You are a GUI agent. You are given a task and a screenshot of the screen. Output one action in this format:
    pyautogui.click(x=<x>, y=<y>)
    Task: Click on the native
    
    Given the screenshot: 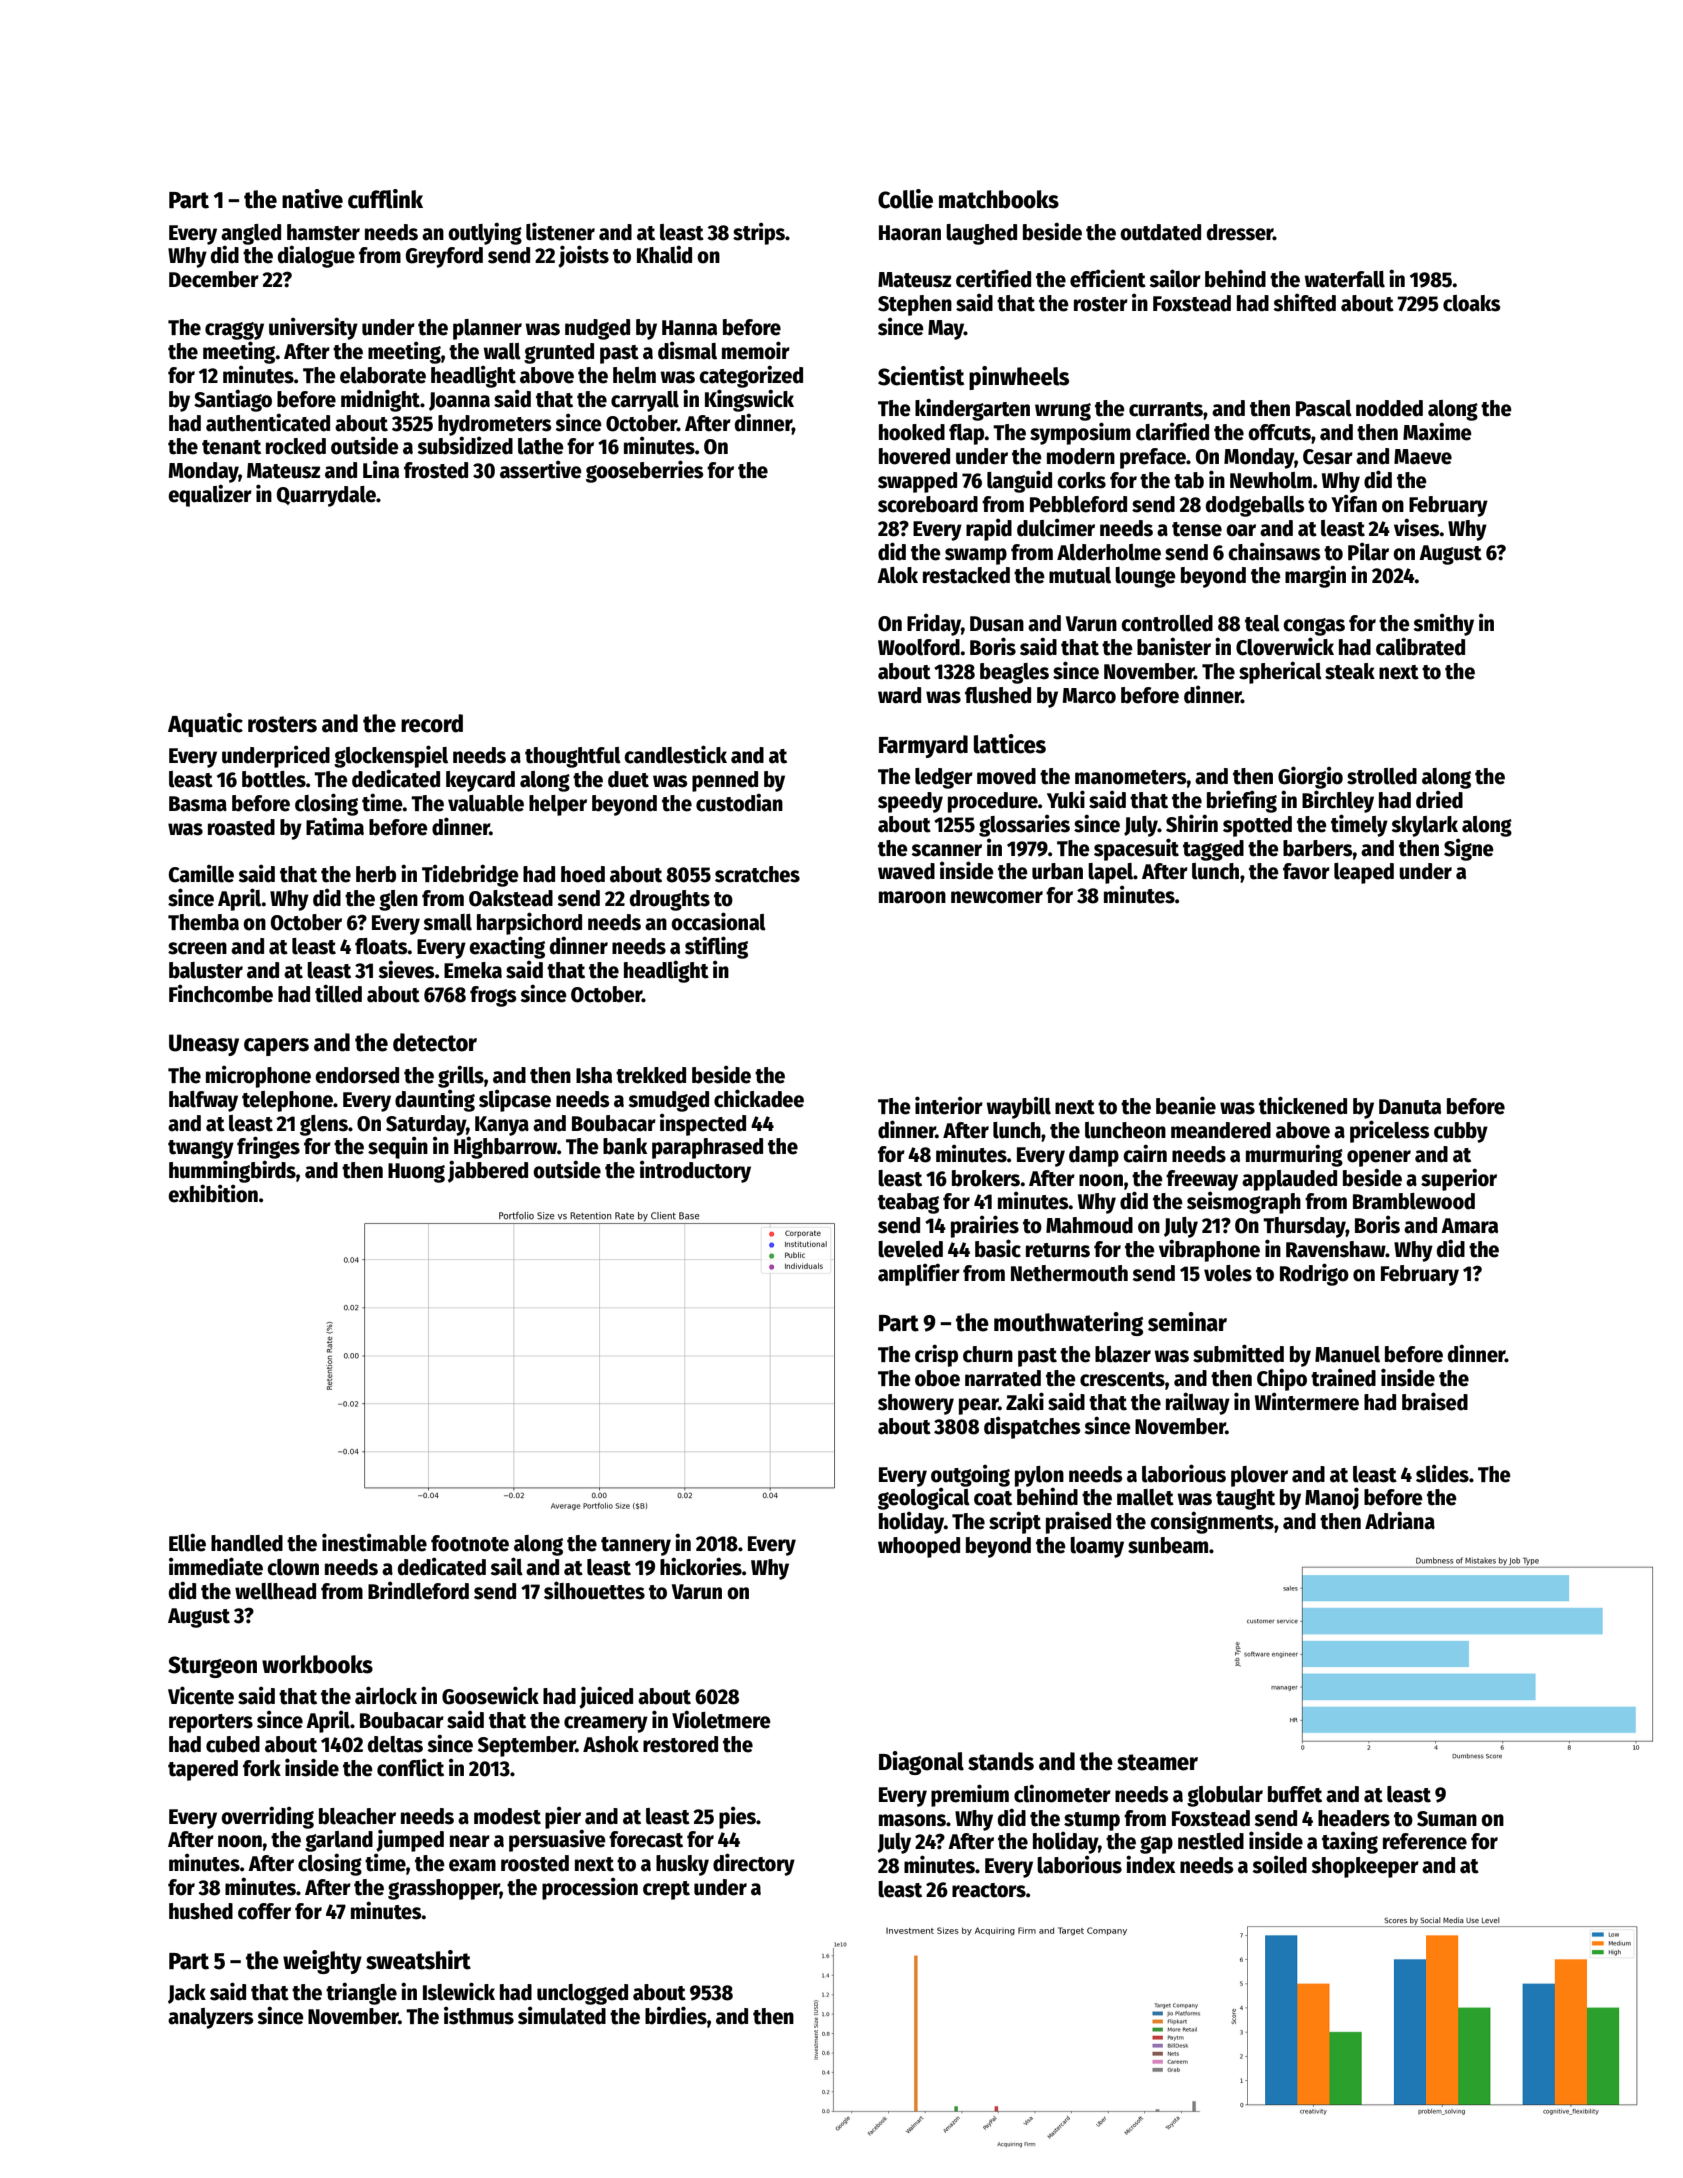 What is the action you would take?
    pyautogui.click(x=312, y=199)
